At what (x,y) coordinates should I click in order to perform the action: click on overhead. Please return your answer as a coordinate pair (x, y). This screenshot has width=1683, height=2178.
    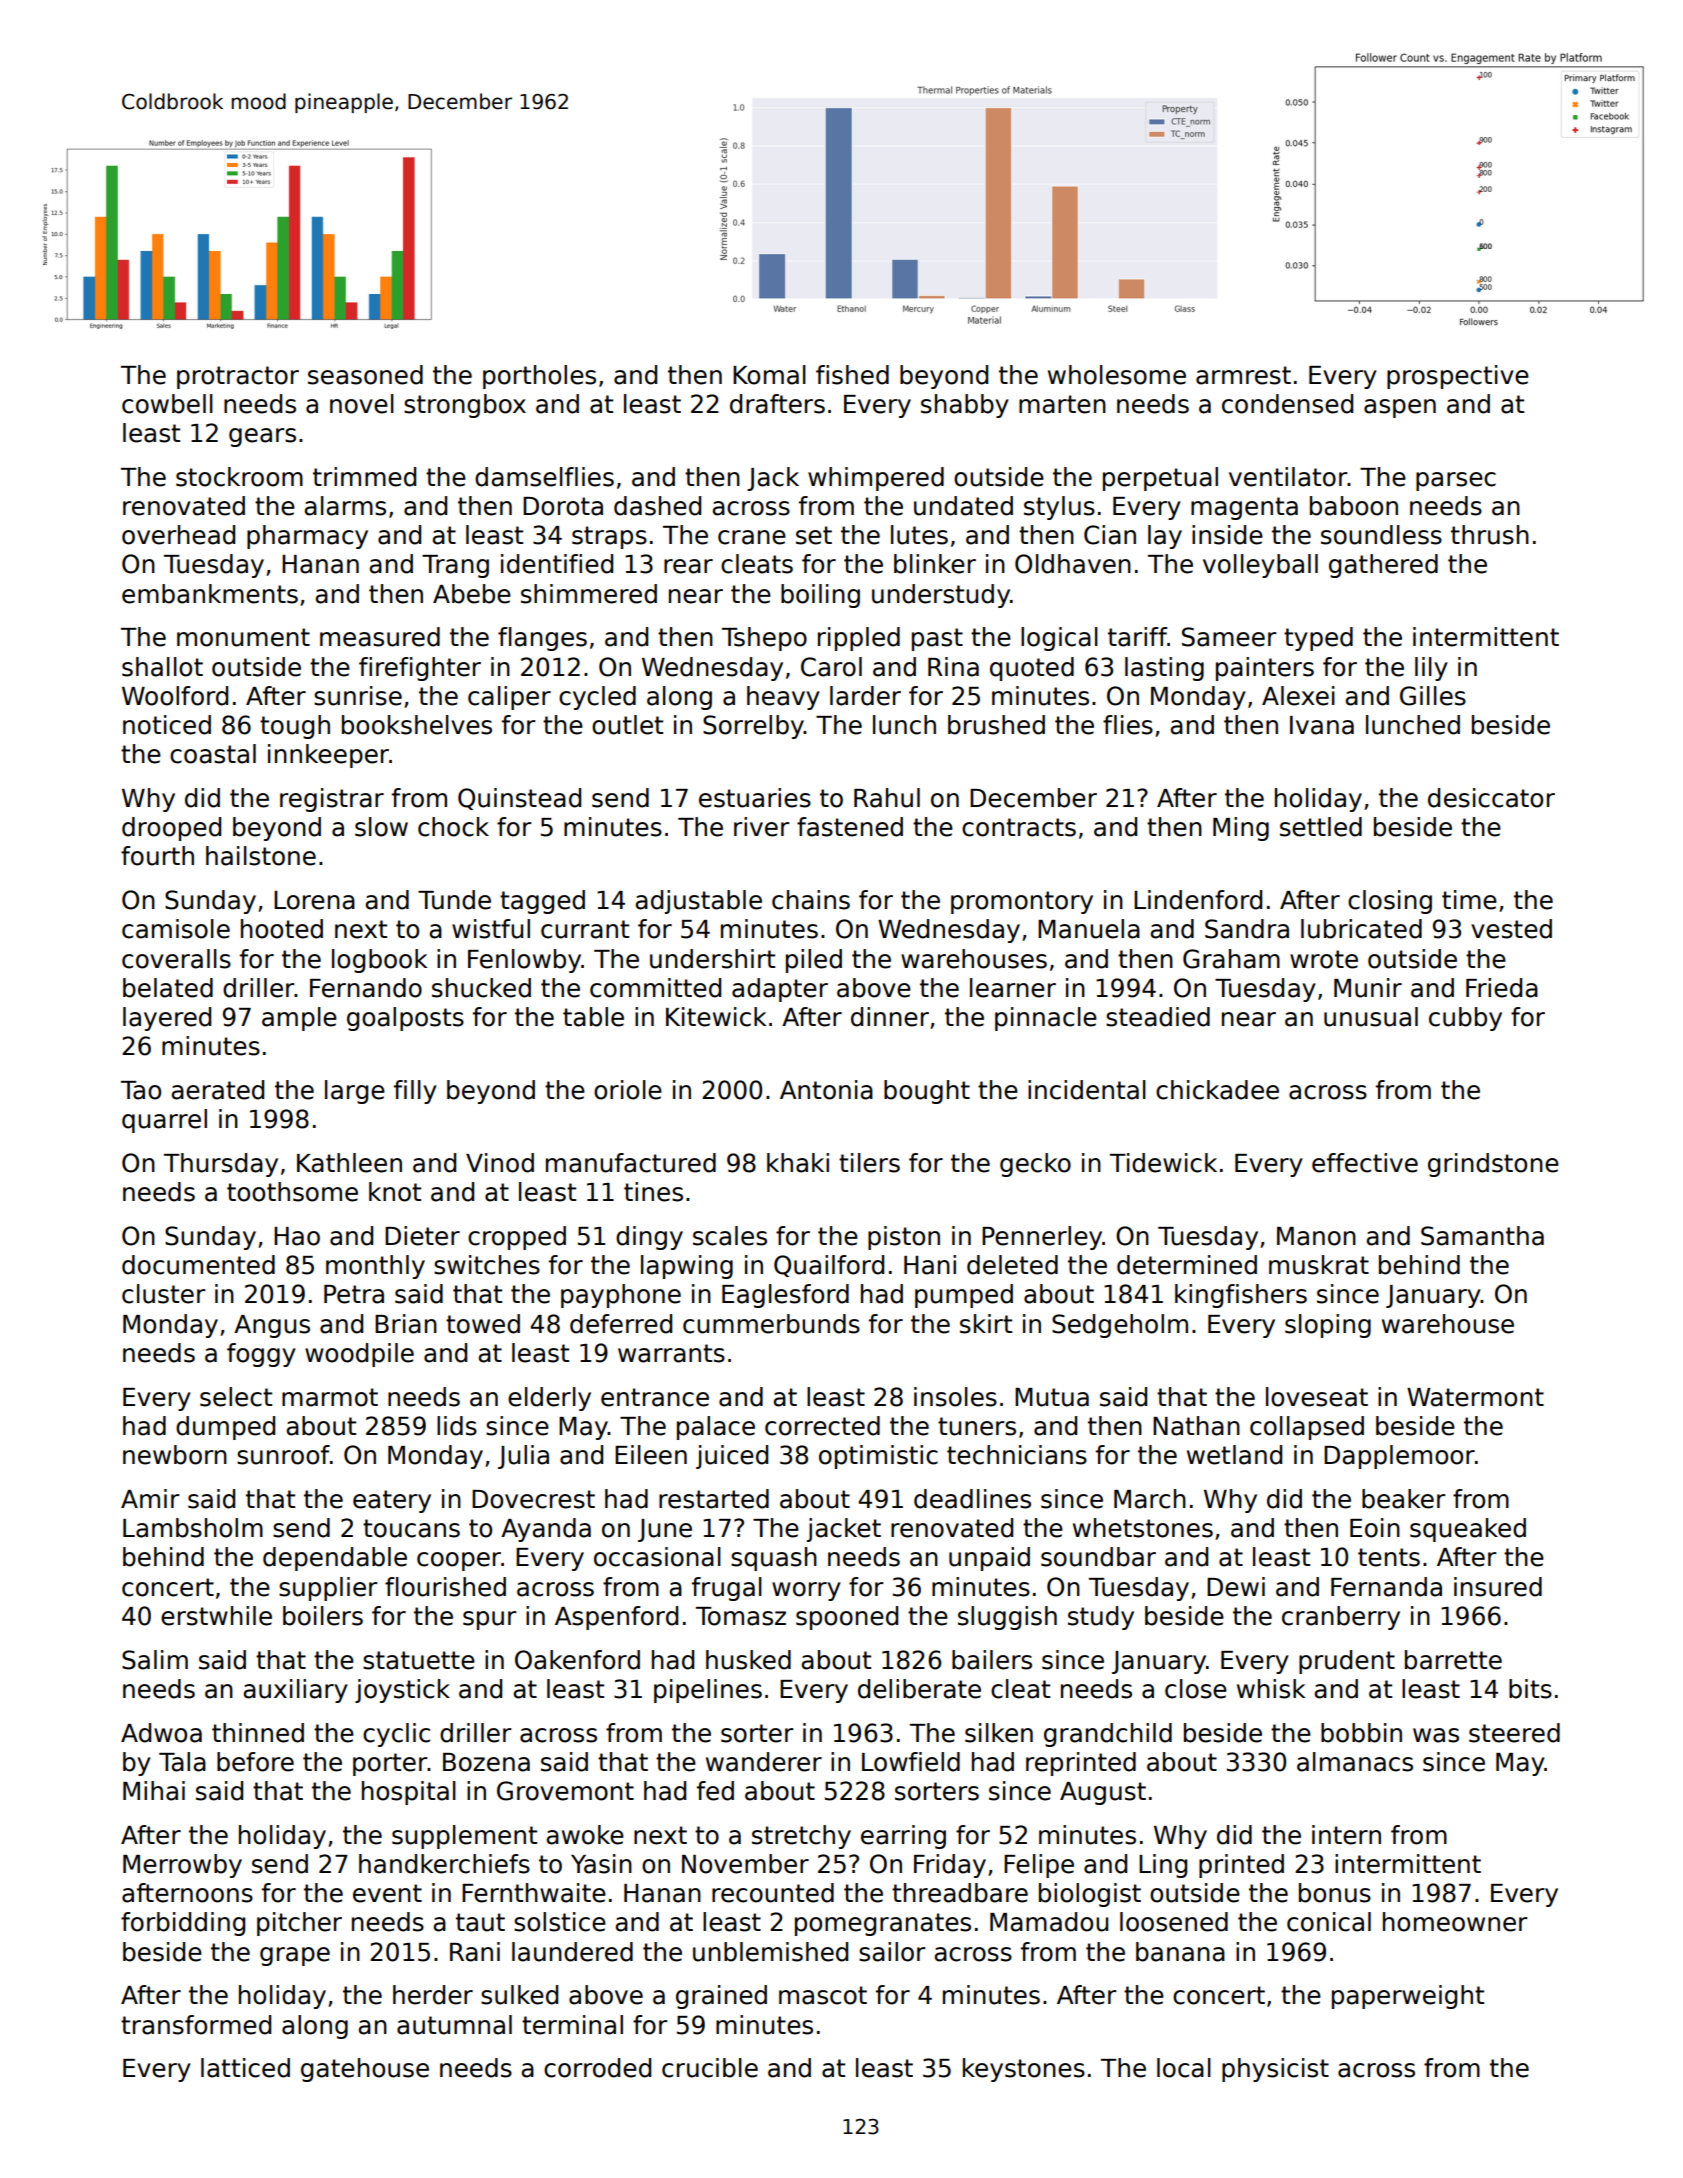
    Looking at the image, I should click on (178, 535).
